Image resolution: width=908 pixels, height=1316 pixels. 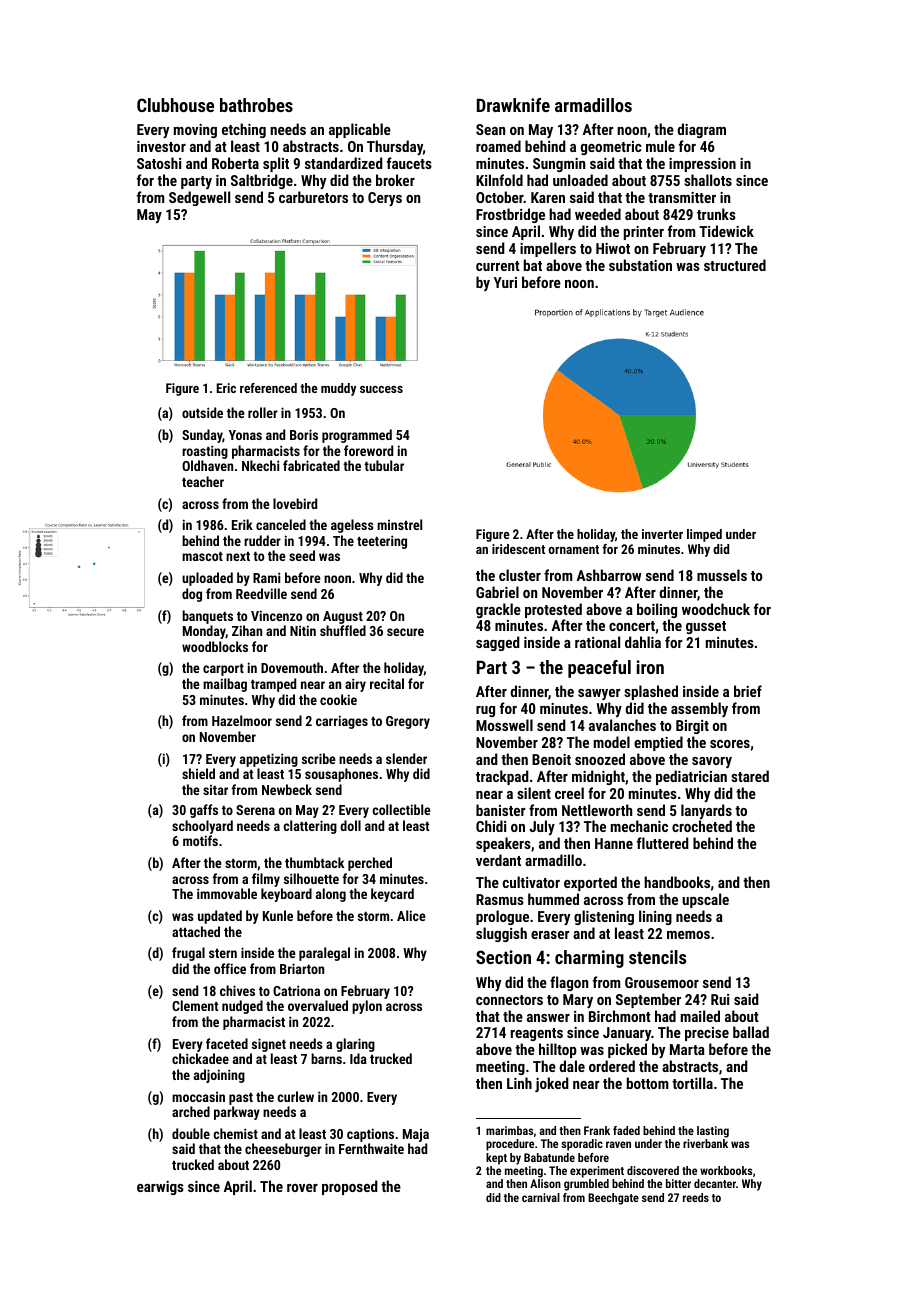 I want to click on Nkechi, so click(x=261, y=465).
